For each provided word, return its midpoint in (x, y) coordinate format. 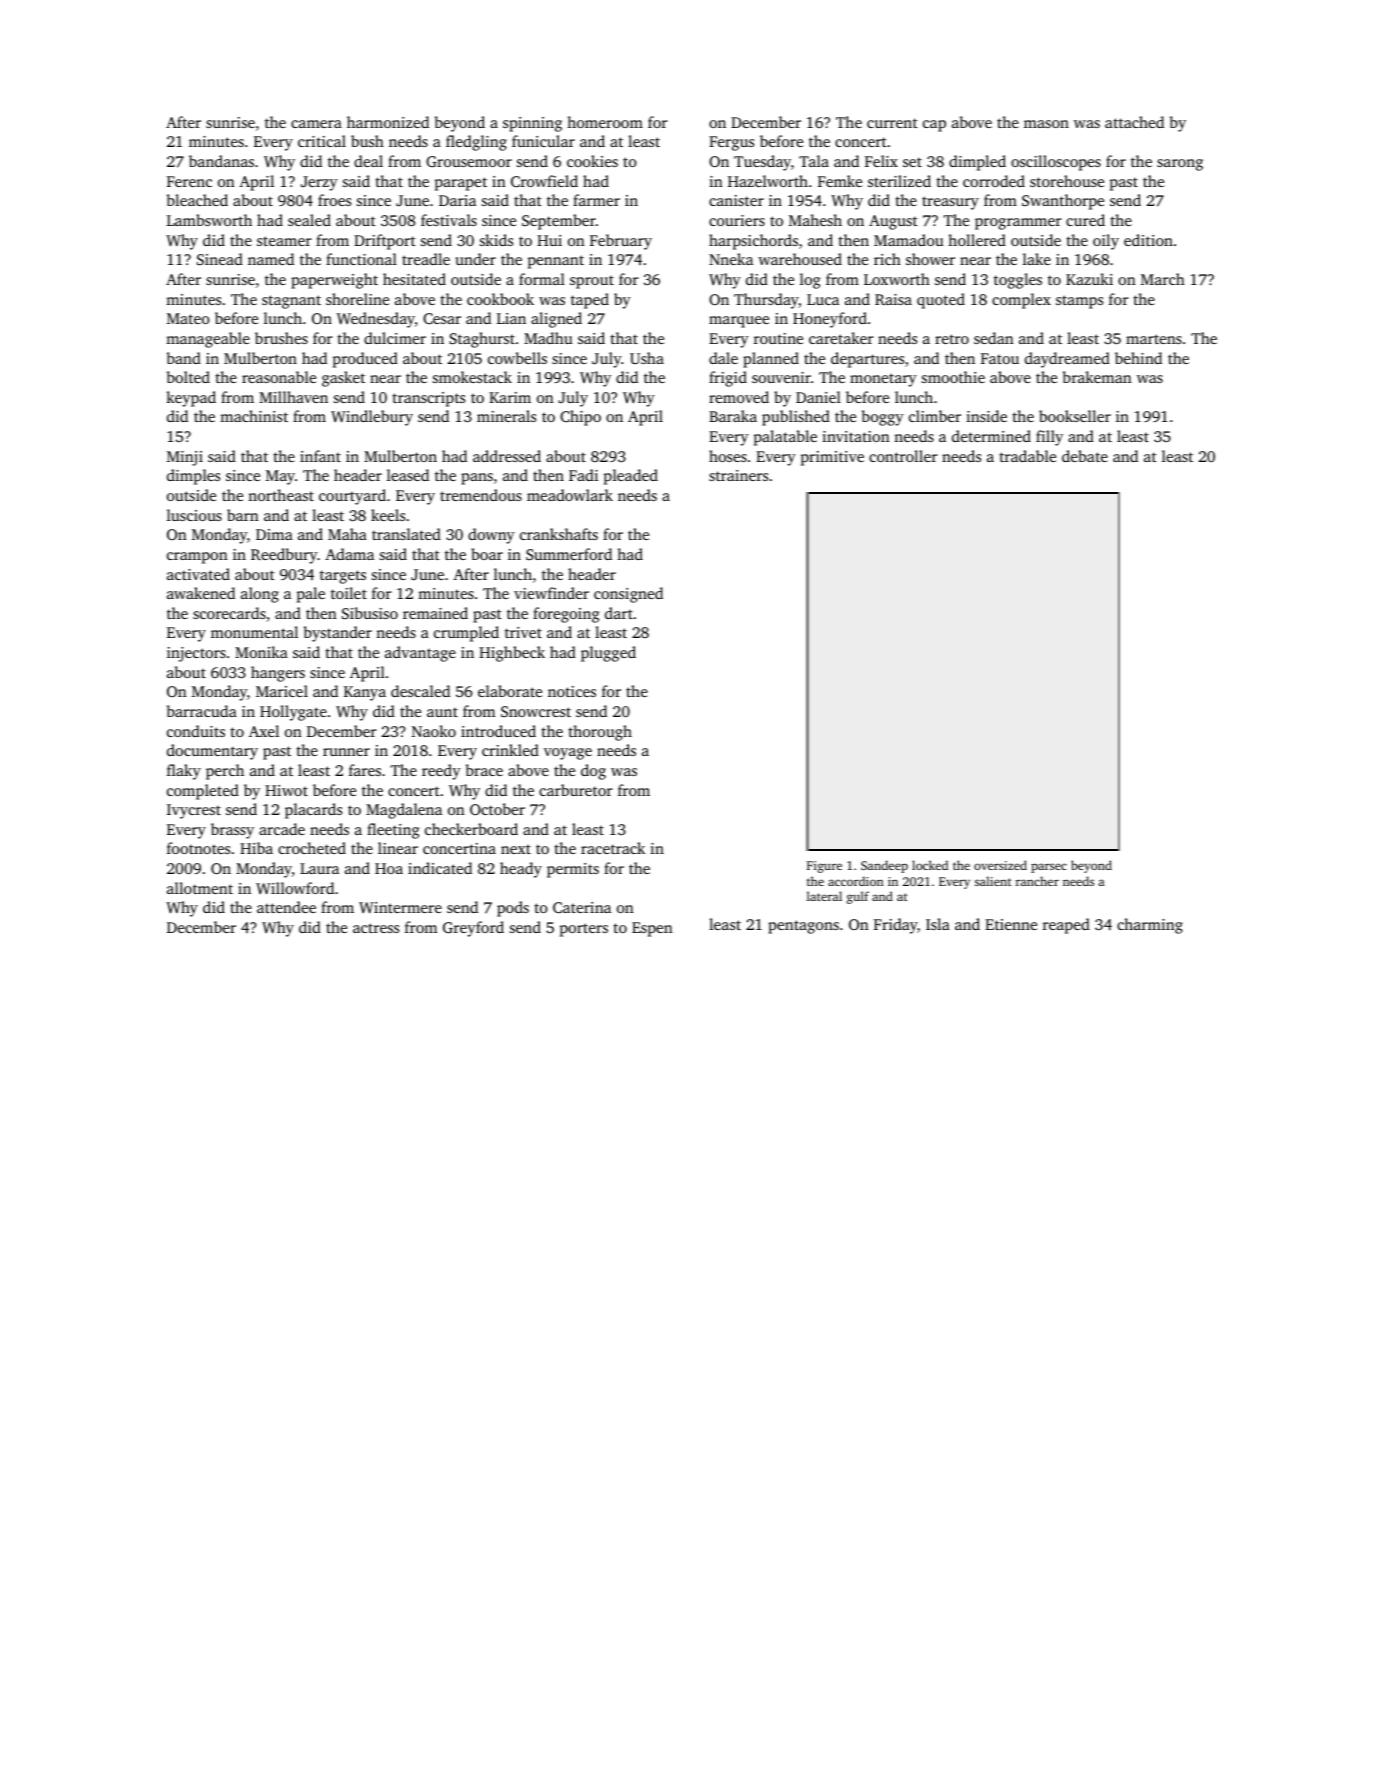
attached (1134, 122)
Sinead (220, 259)
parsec (1049, 868)
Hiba (256, 848)
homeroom (605, 122)
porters (584, 930)
